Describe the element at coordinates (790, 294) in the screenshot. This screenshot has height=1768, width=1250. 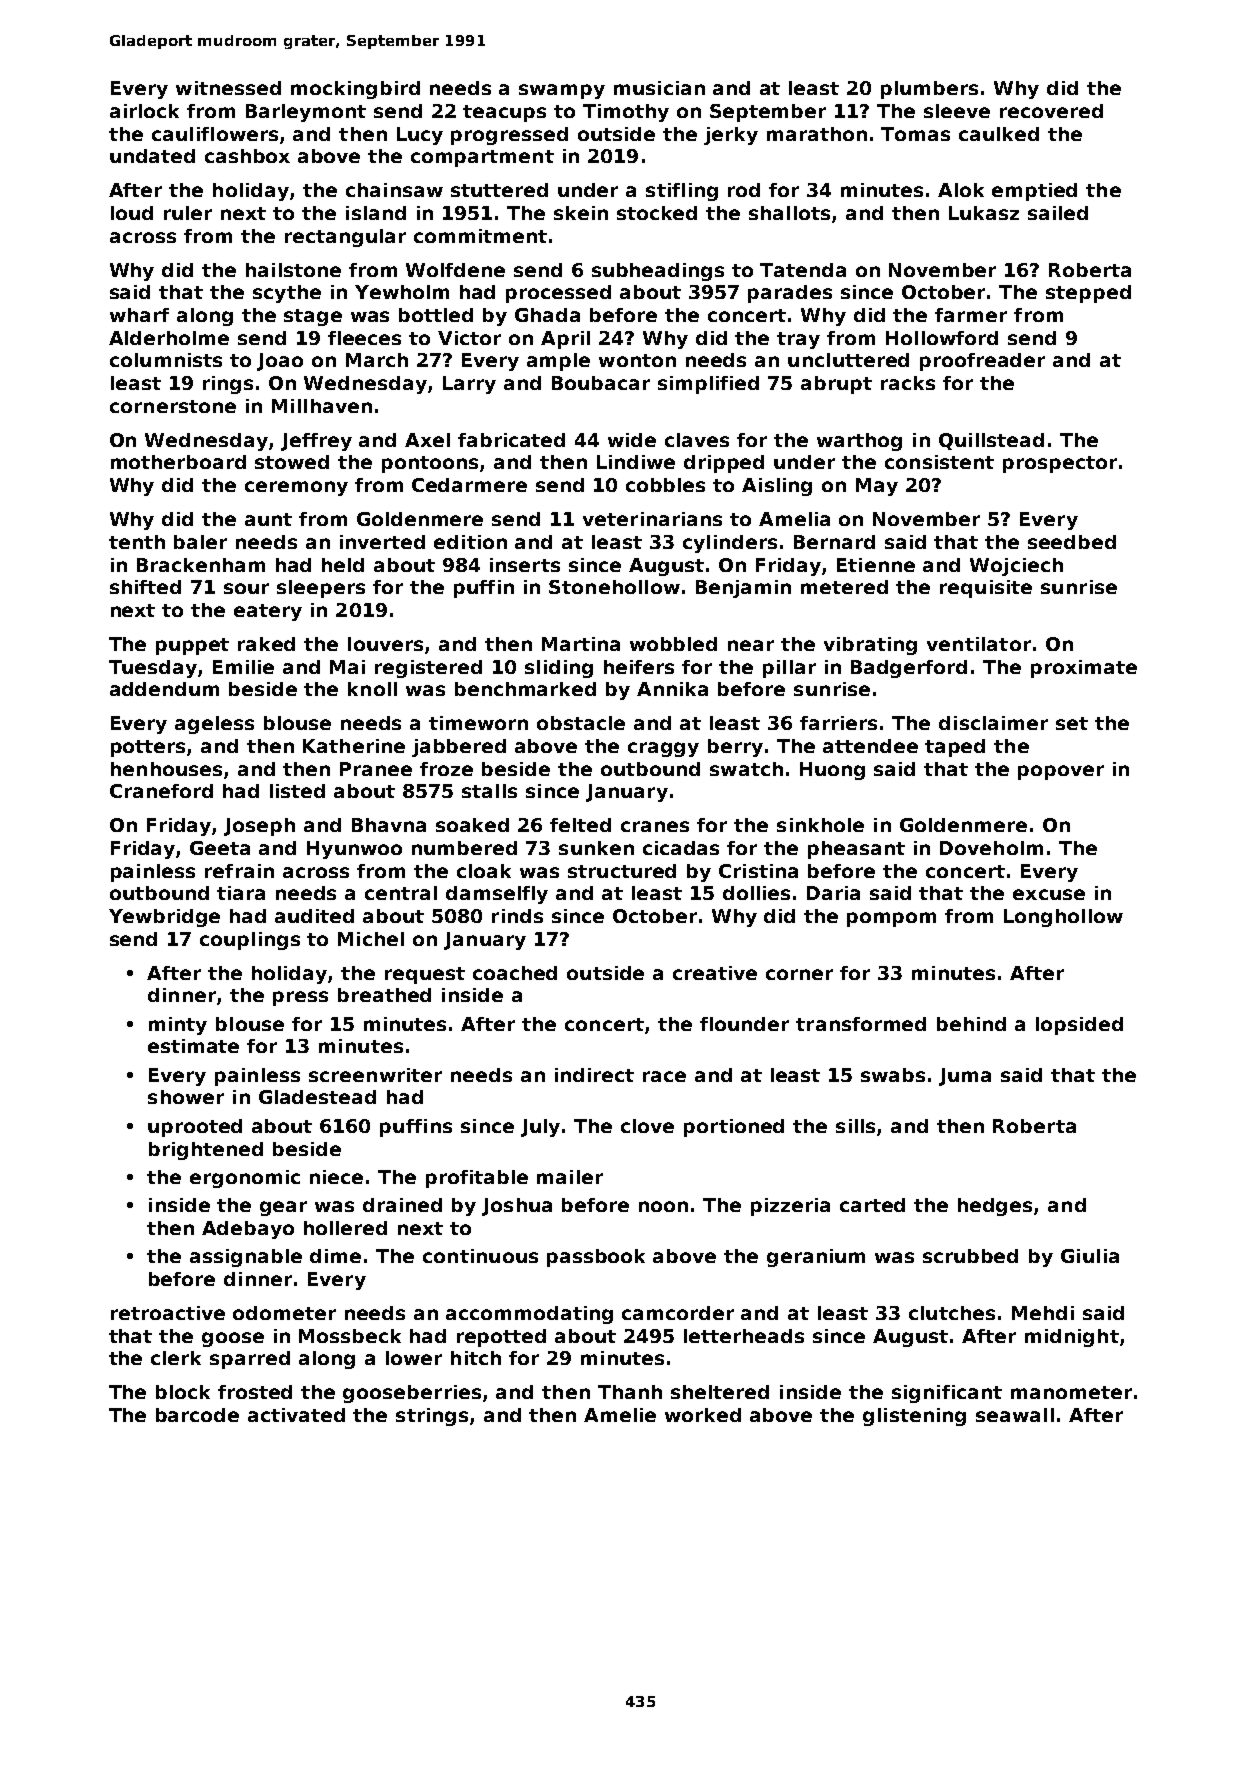
I see `parades` at that location.
